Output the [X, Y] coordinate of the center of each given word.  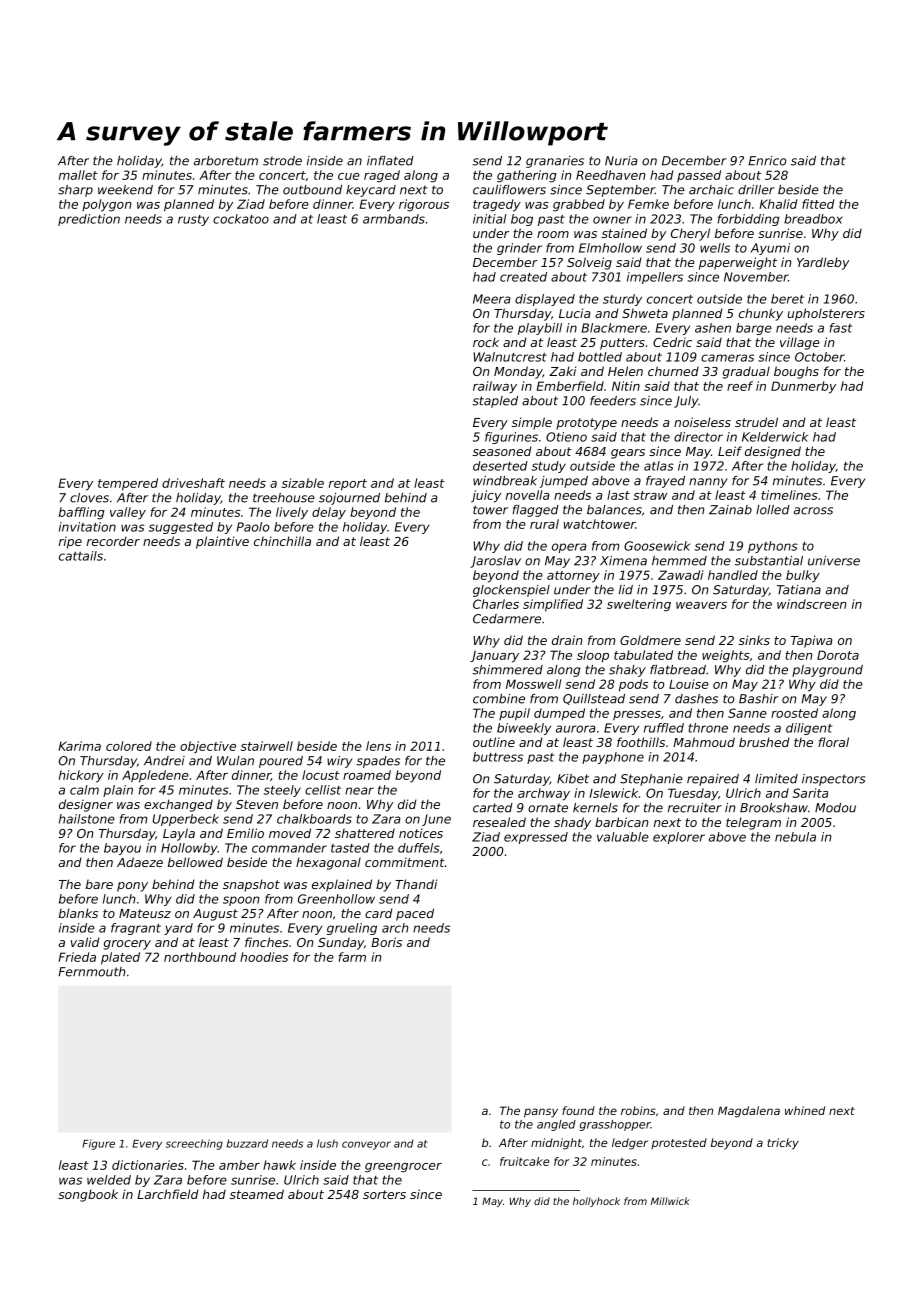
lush [327, 1143]
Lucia [575, 313]
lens [378, 746]
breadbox [813, 219]
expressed [536, 838]
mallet [78, 175]
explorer [679, 838]
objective [208, 747]
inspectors [833, 780]
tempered [128, 484]
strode [282, 161]
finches [267, 942]
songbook [88, 1195]
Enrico [767, 161]
